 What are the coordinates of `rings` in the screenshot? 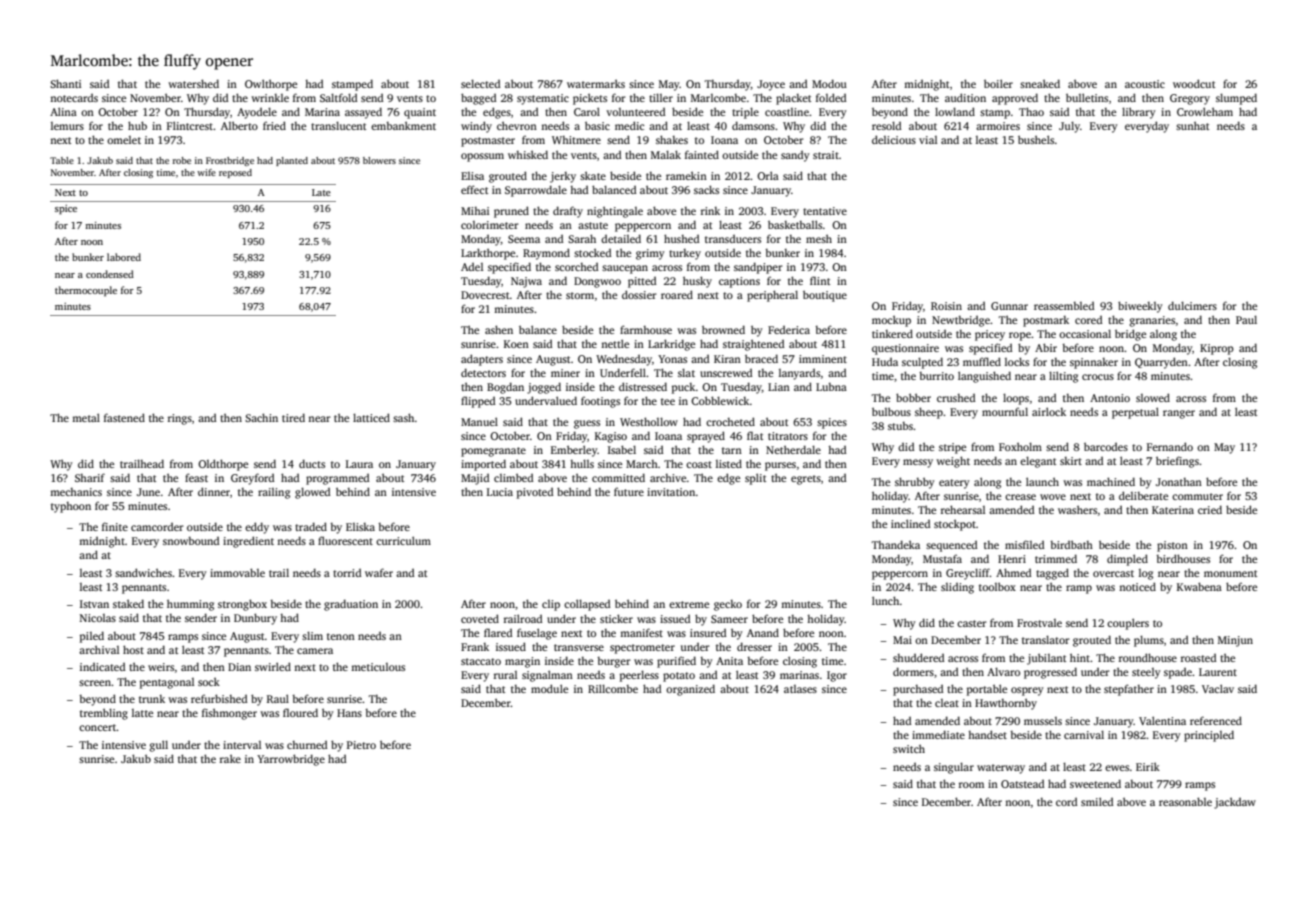 It's located at (180, 419).
